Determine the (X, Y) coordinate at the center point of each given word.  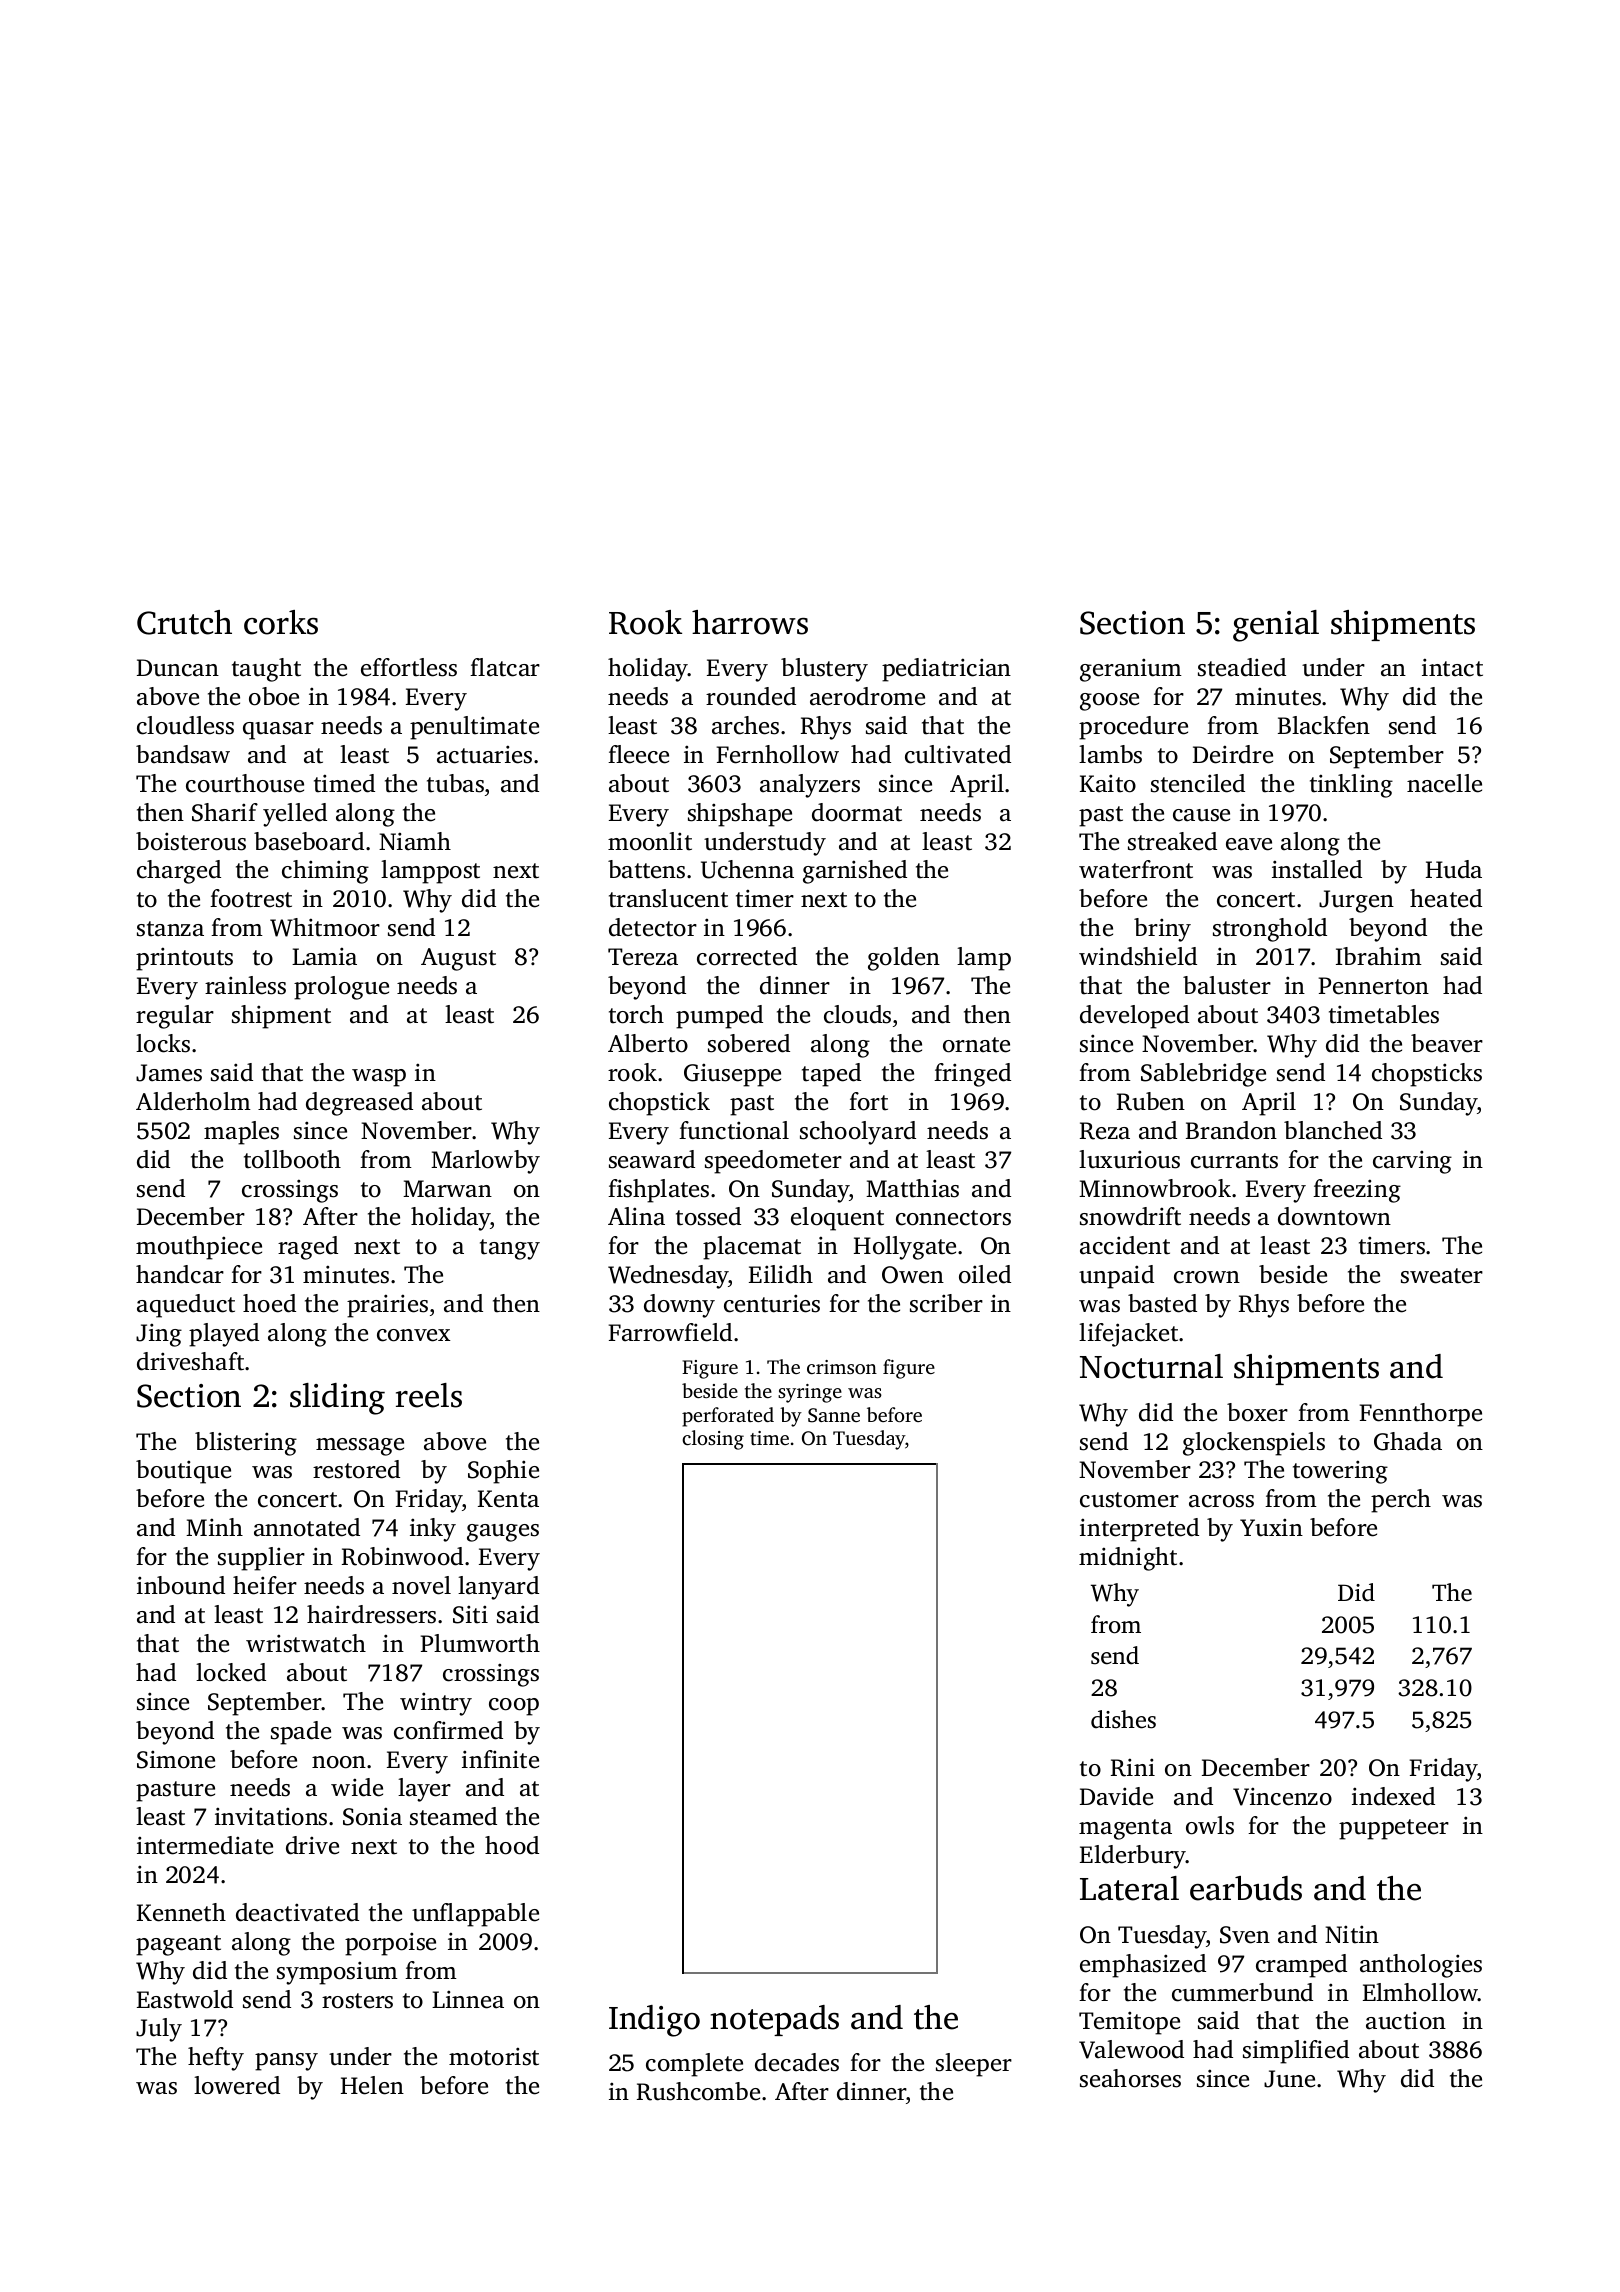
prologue (341, 988)
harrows (750, 622)
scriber (946, 1303)
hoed (269, 1303)
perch (1401, 1501)
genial (1276, 626)
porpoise (390, 1944)
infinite (500, 1759)
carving (1412, 1162)
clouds (857, 1014)
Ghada (1408, 1441)
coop (514, 1707)
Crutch (184, 622)
